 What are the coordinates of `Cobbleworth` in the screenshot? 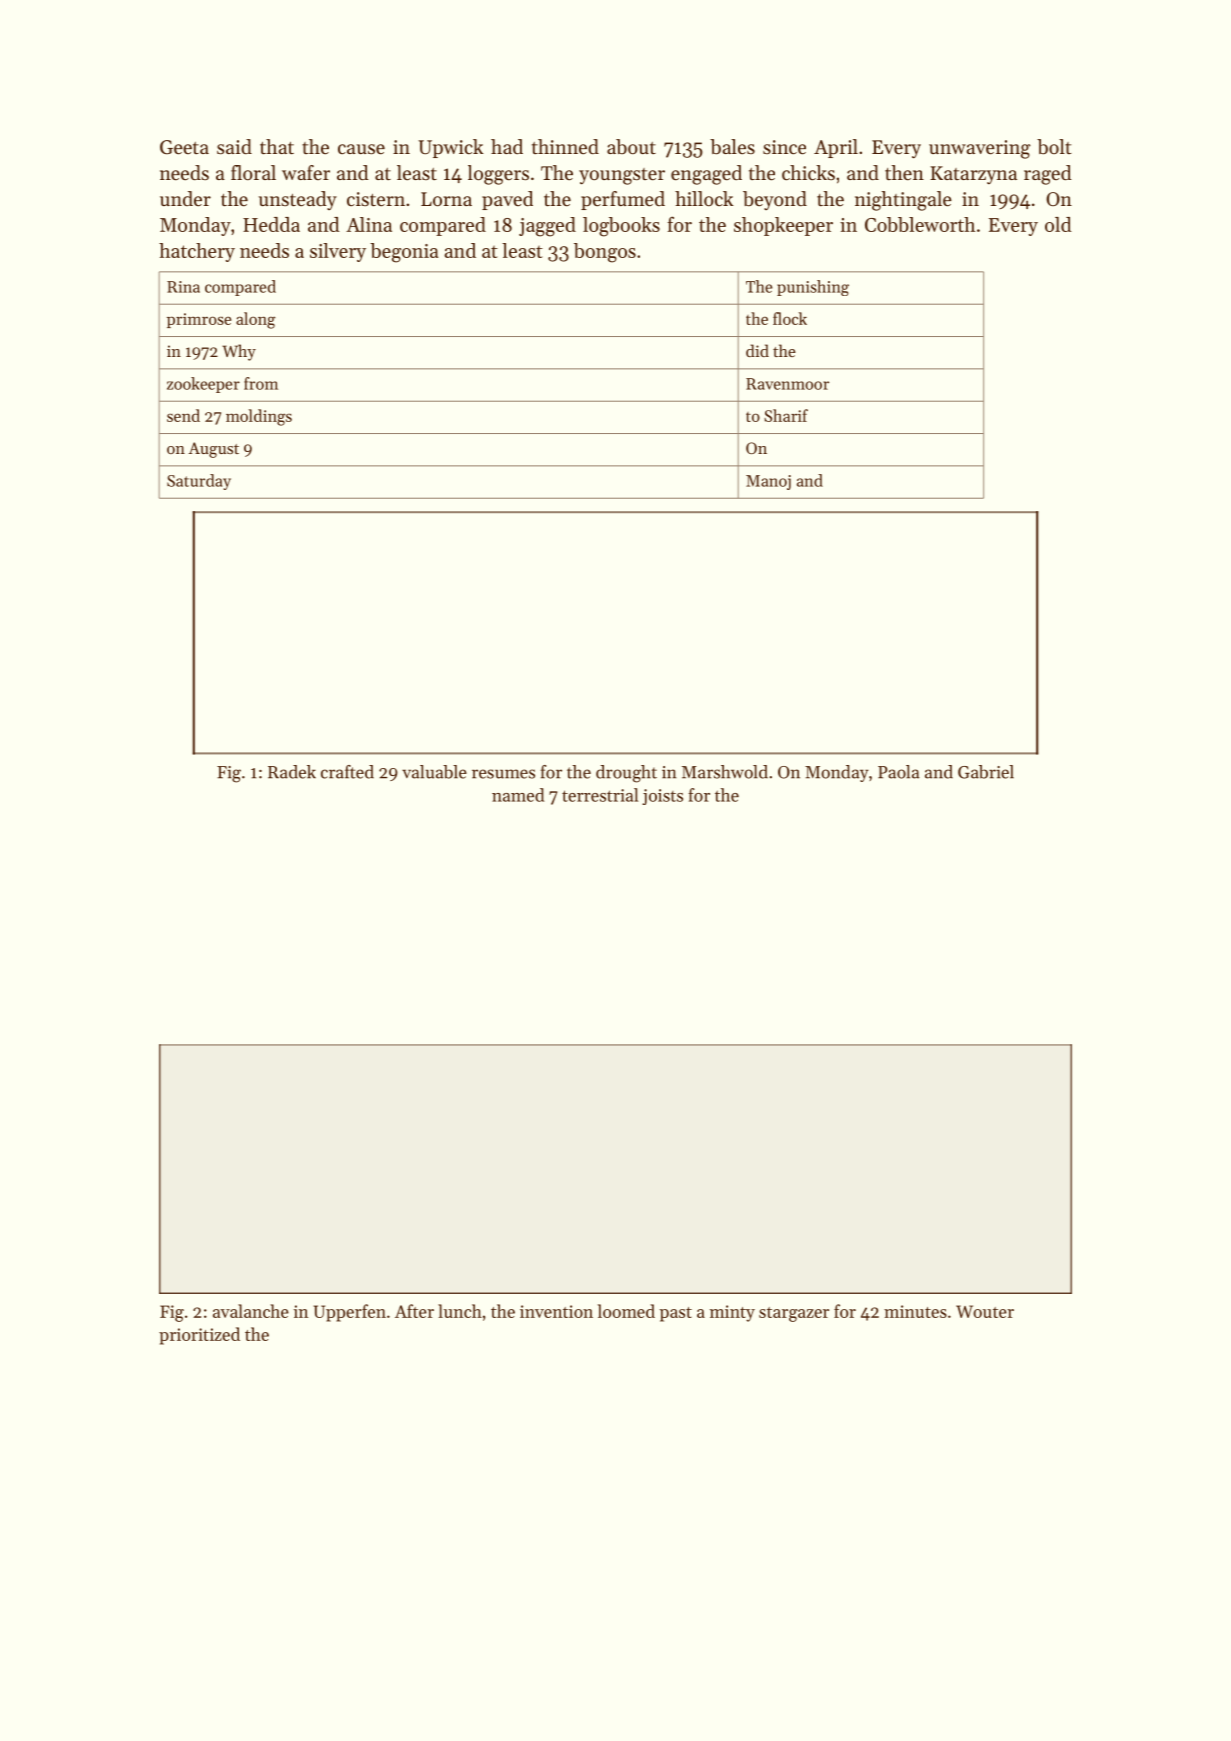 It's located at (920, 224).
